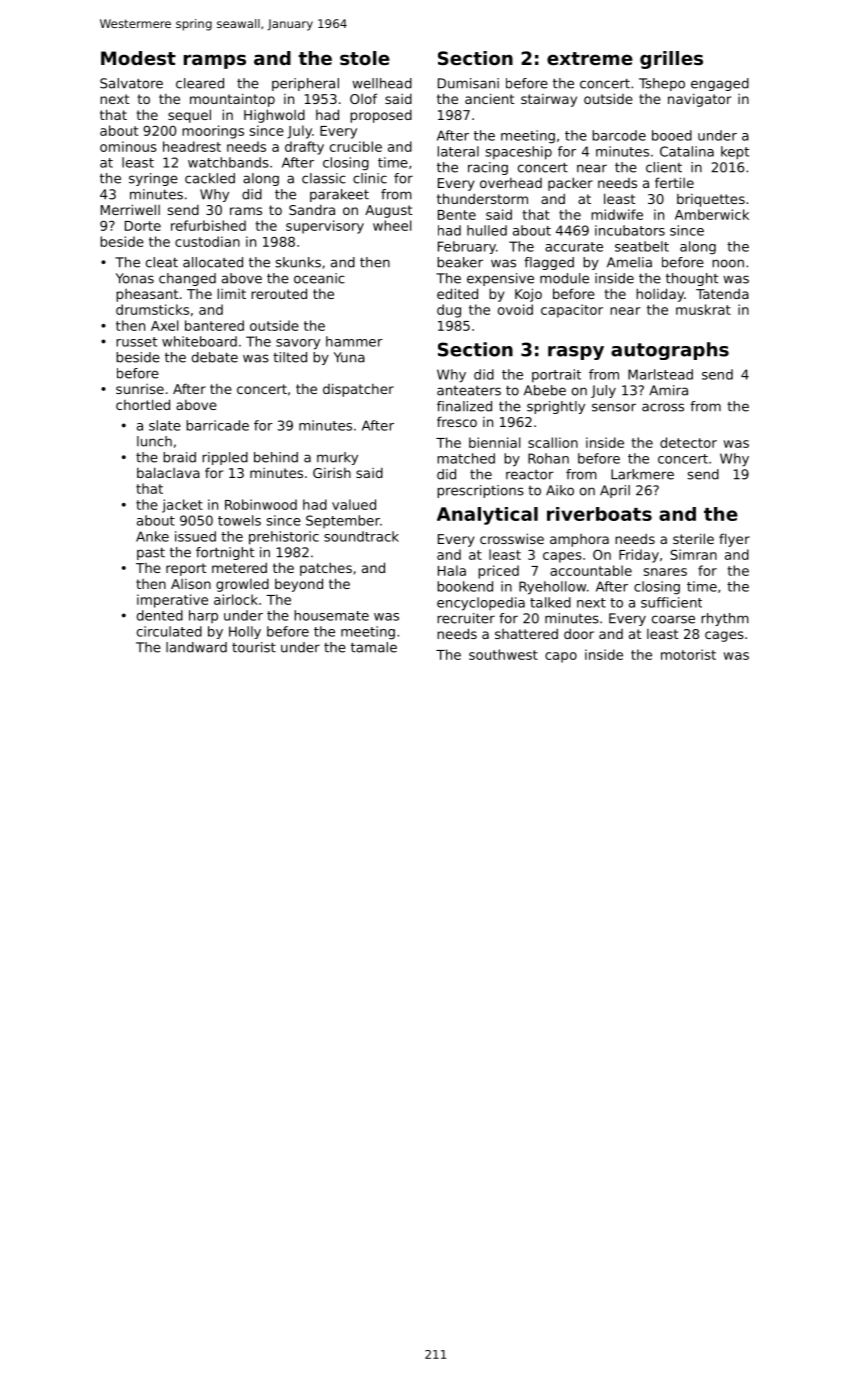 The height and width of the image is (1400, 849). I want to click on ramps, so click(215, 61).
